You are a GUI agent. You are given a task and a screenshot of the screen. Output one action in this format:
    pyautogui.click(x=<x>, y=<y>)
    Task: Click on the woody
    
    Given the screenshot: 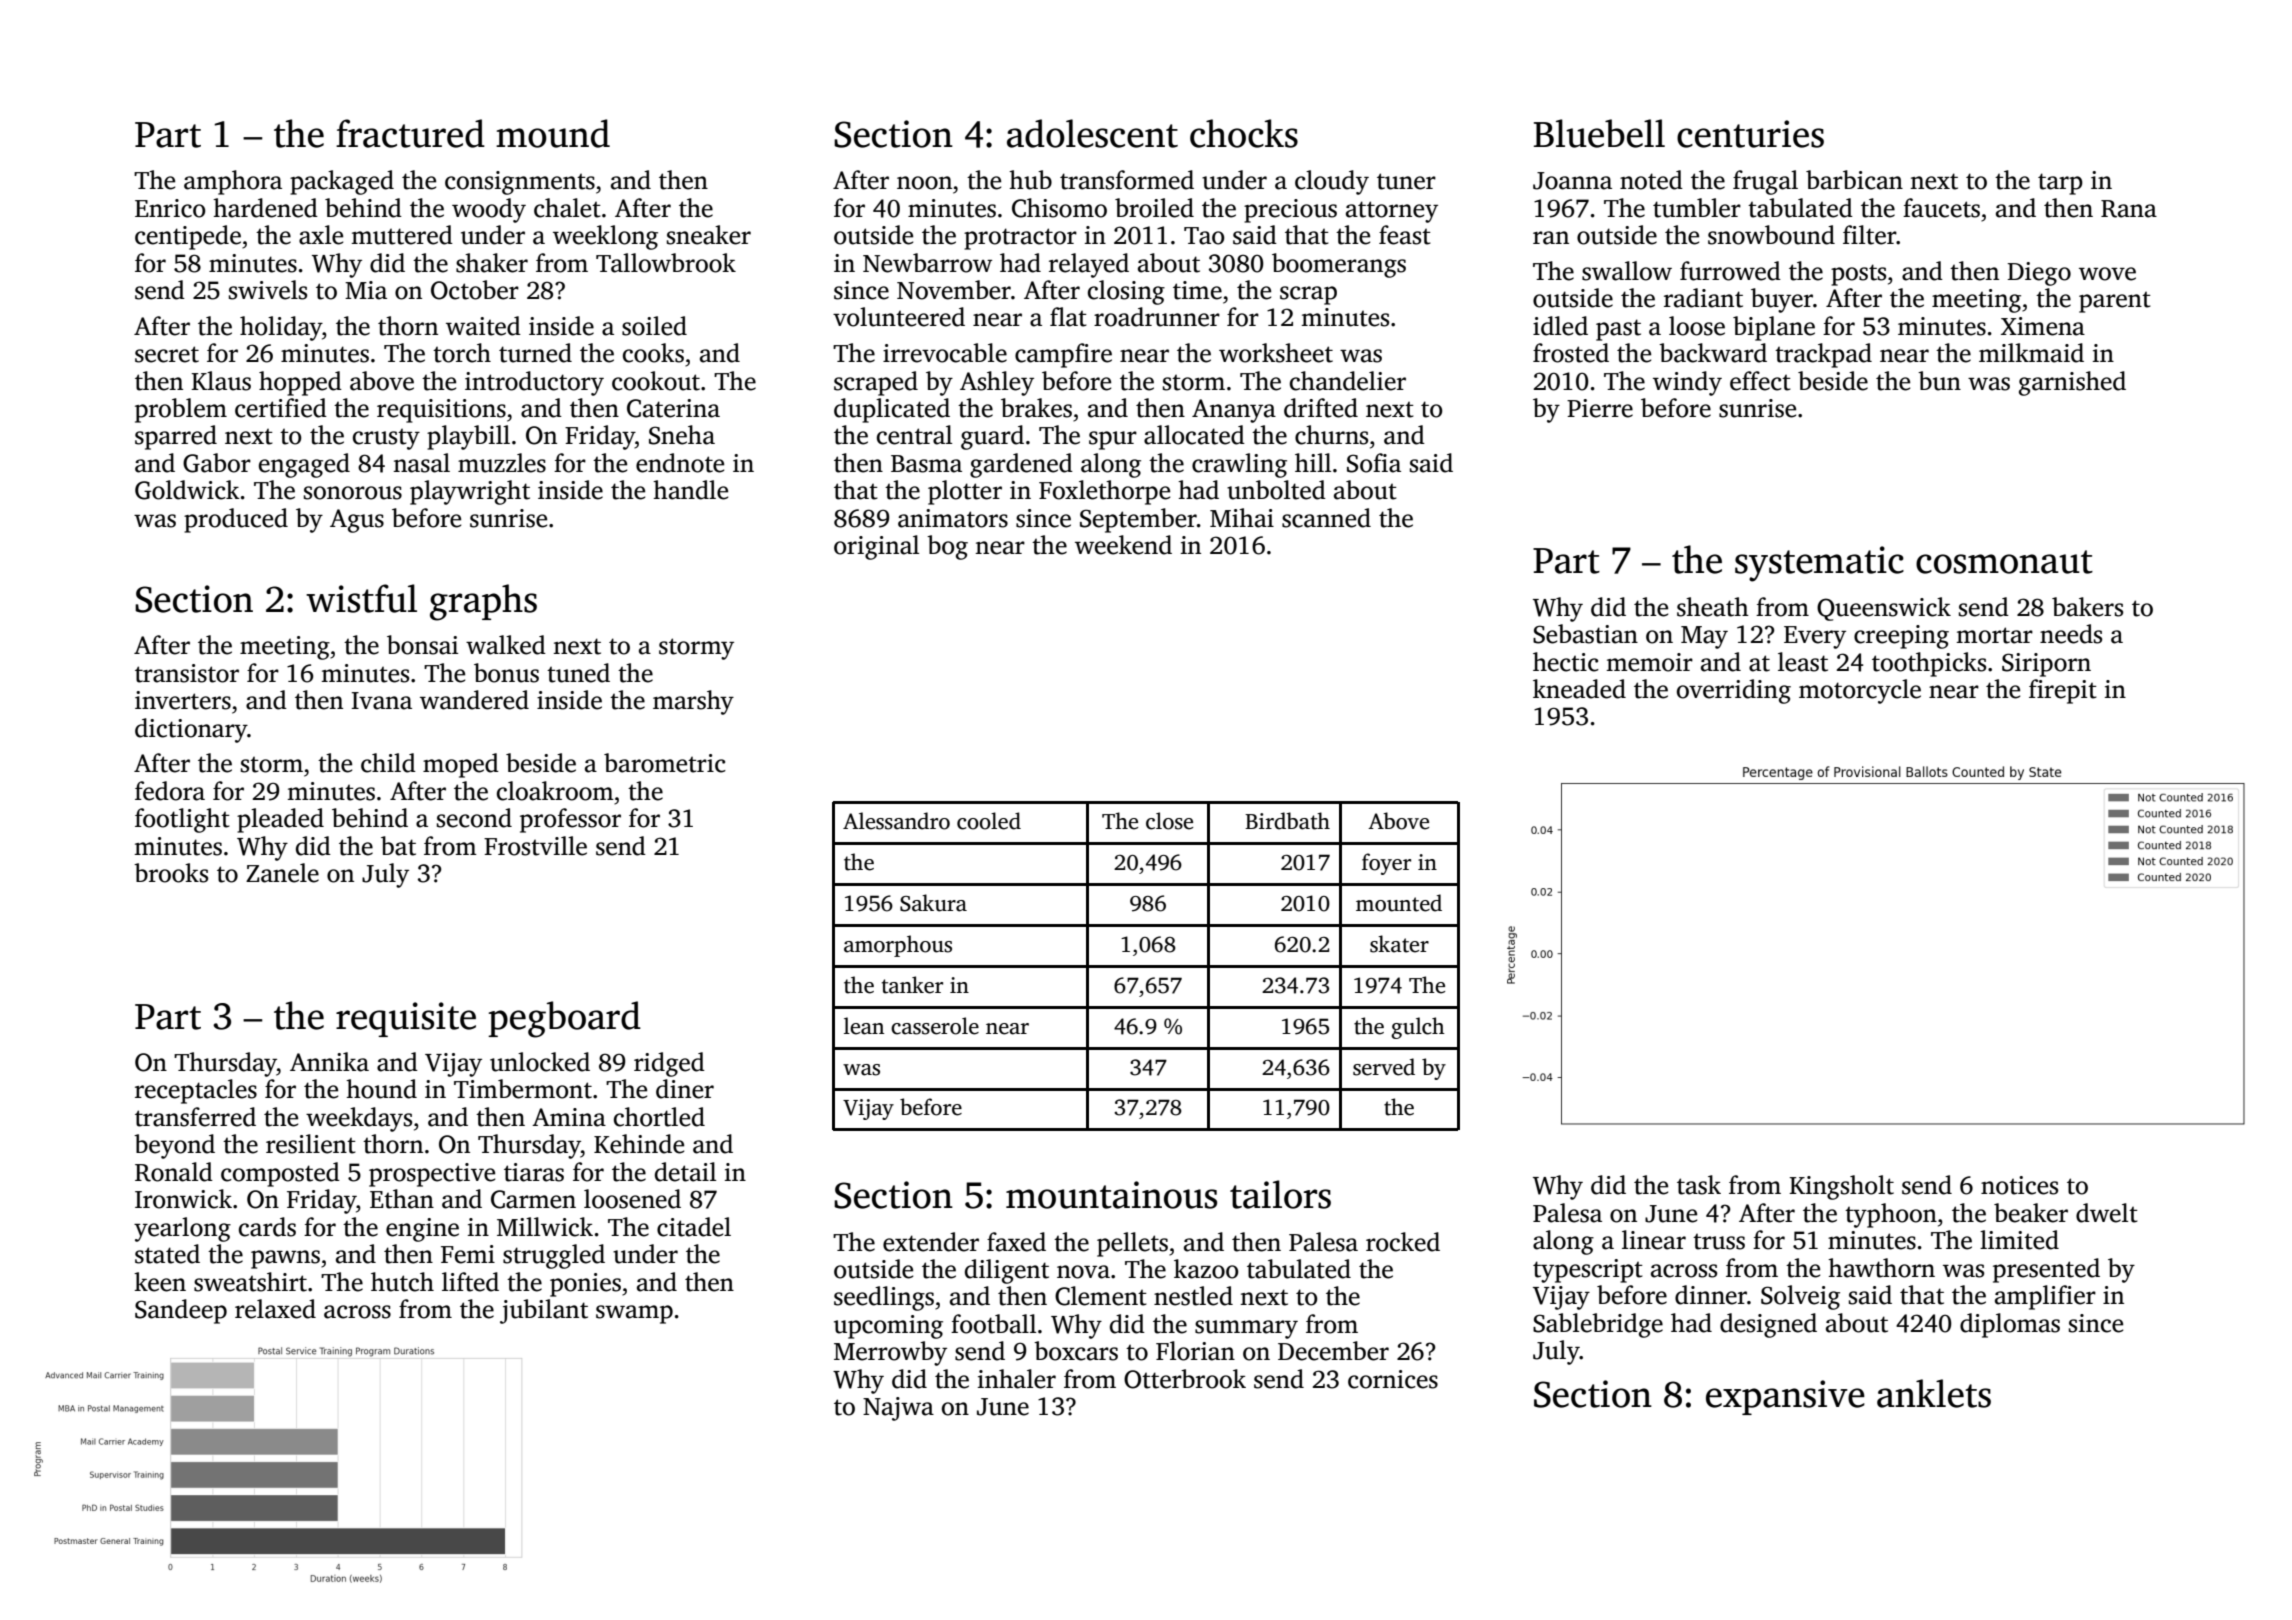 What is the action you would take?
    pyautogui.click(x=489, y=210)
